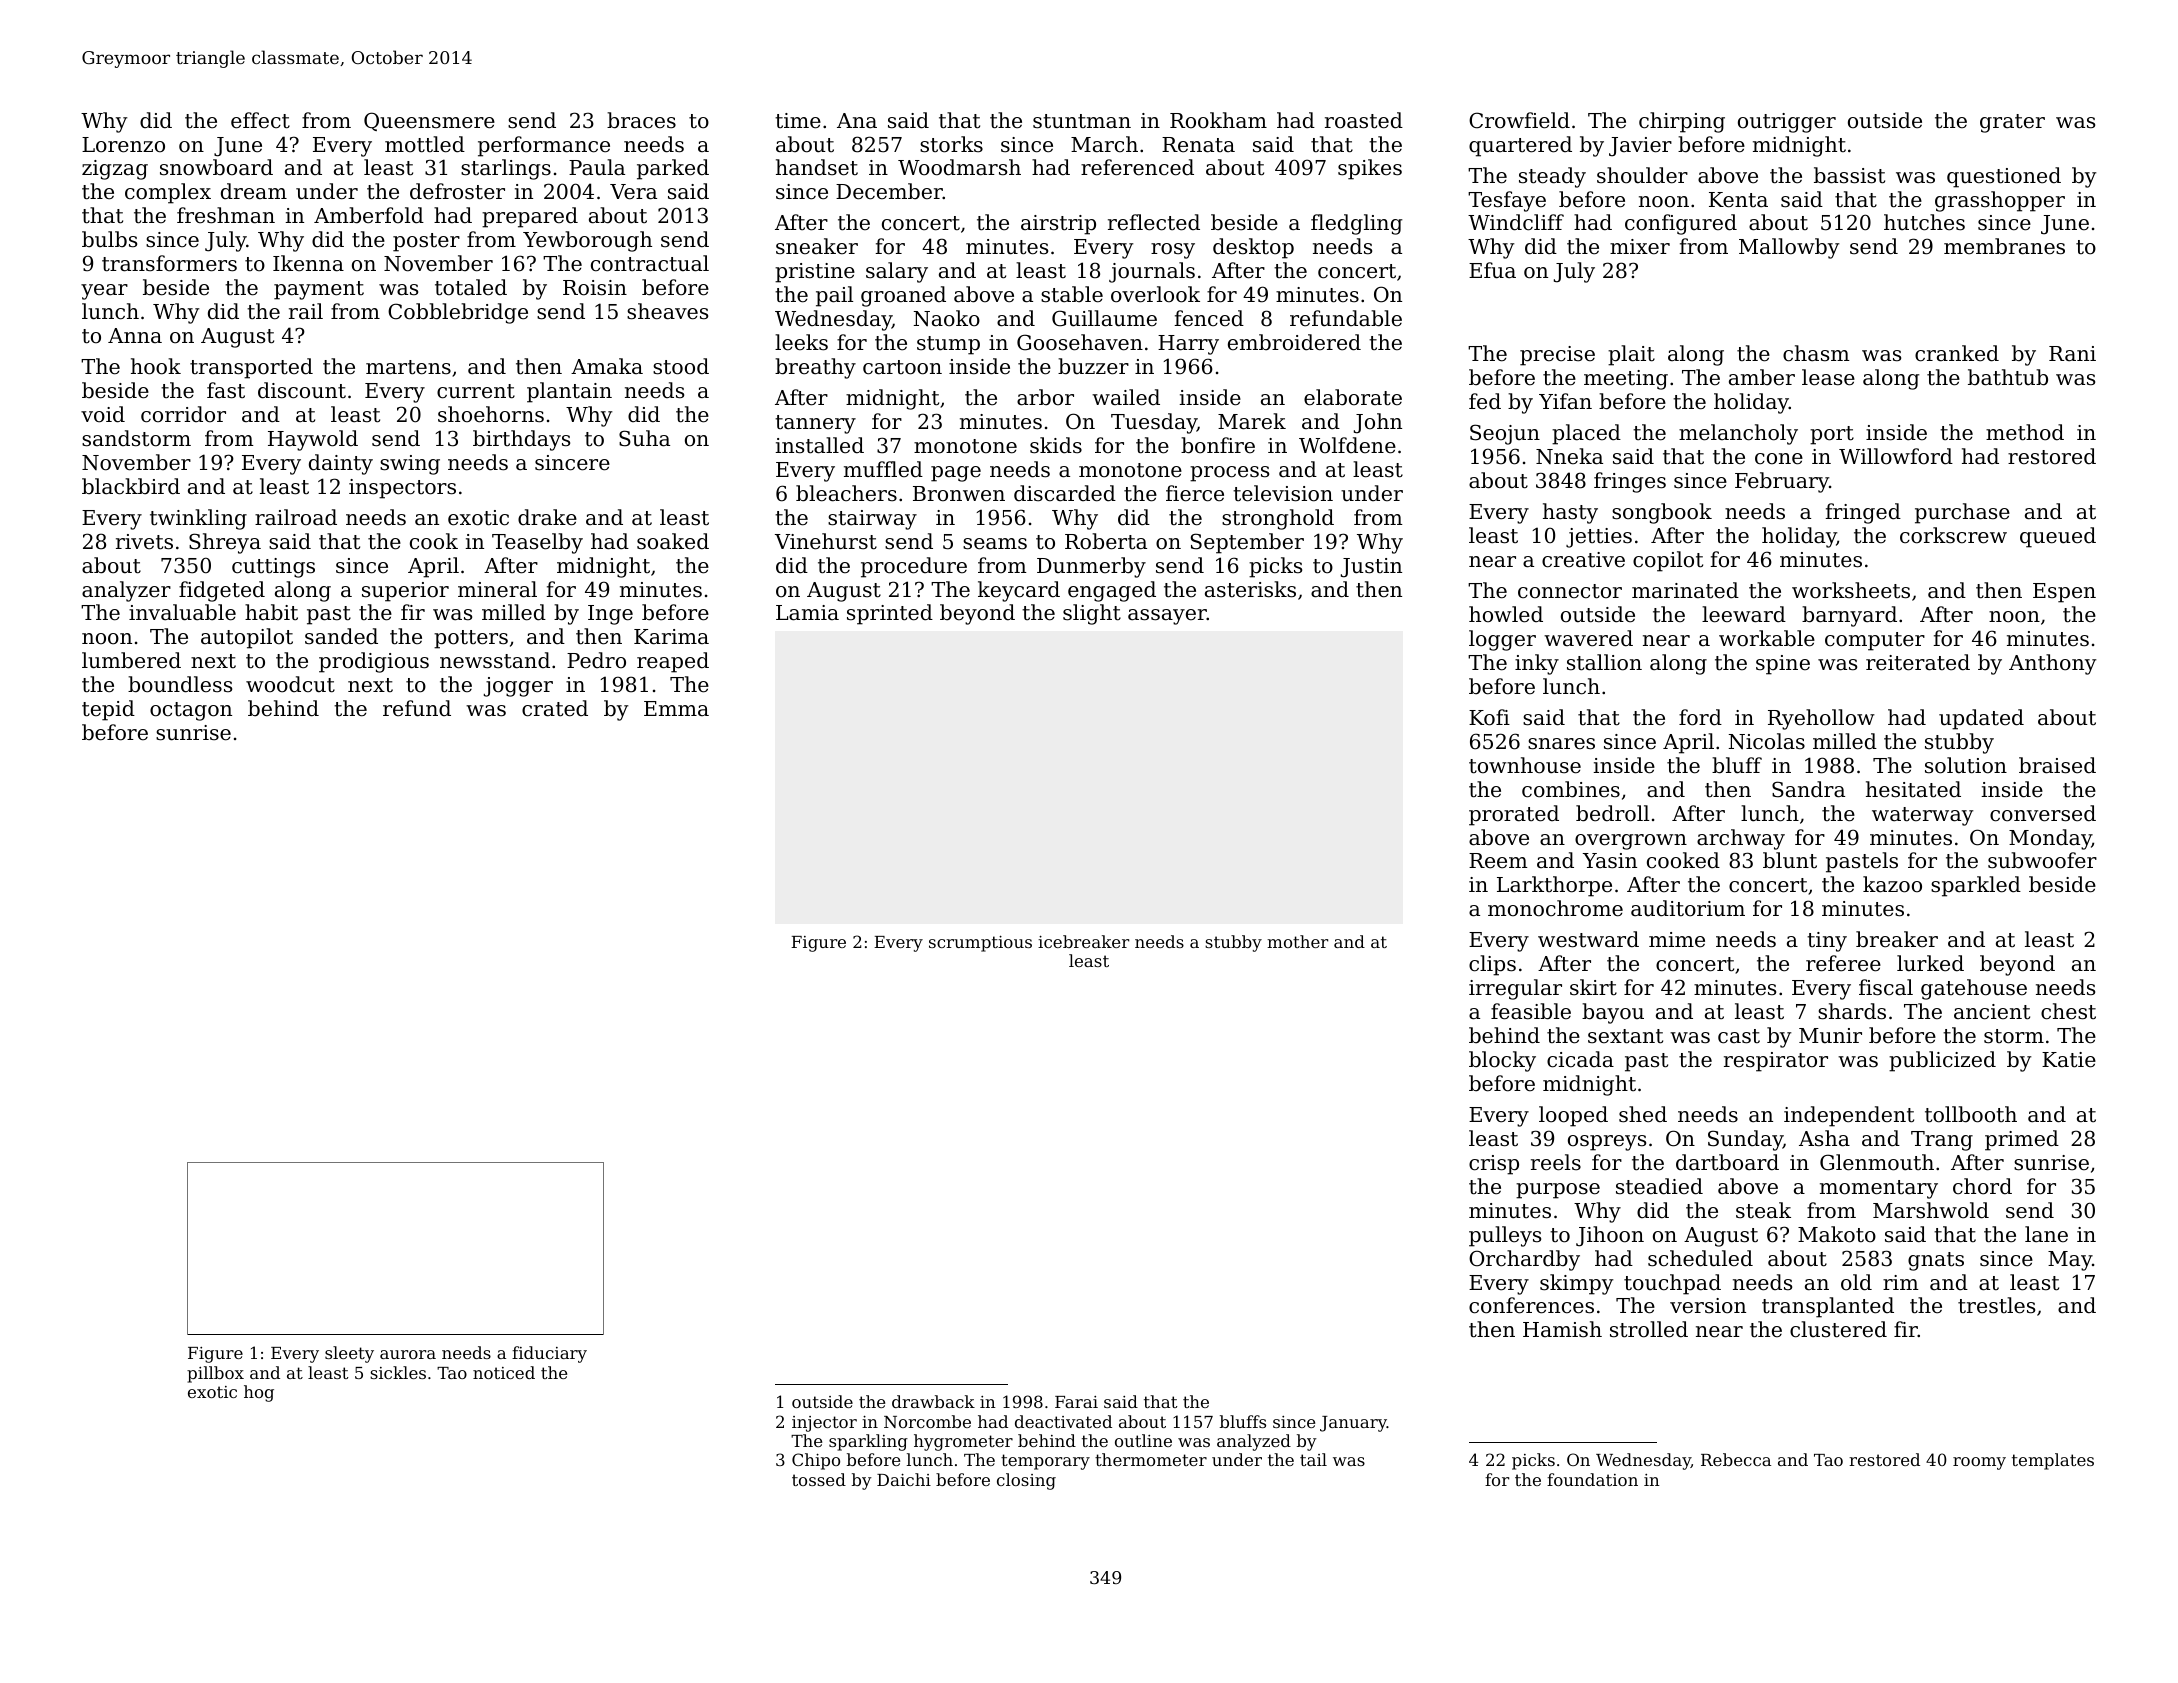  What do you see at coordinates (819, 1479) in the screenshot?
I see `tossed` at bounding box center [819, 1479].
